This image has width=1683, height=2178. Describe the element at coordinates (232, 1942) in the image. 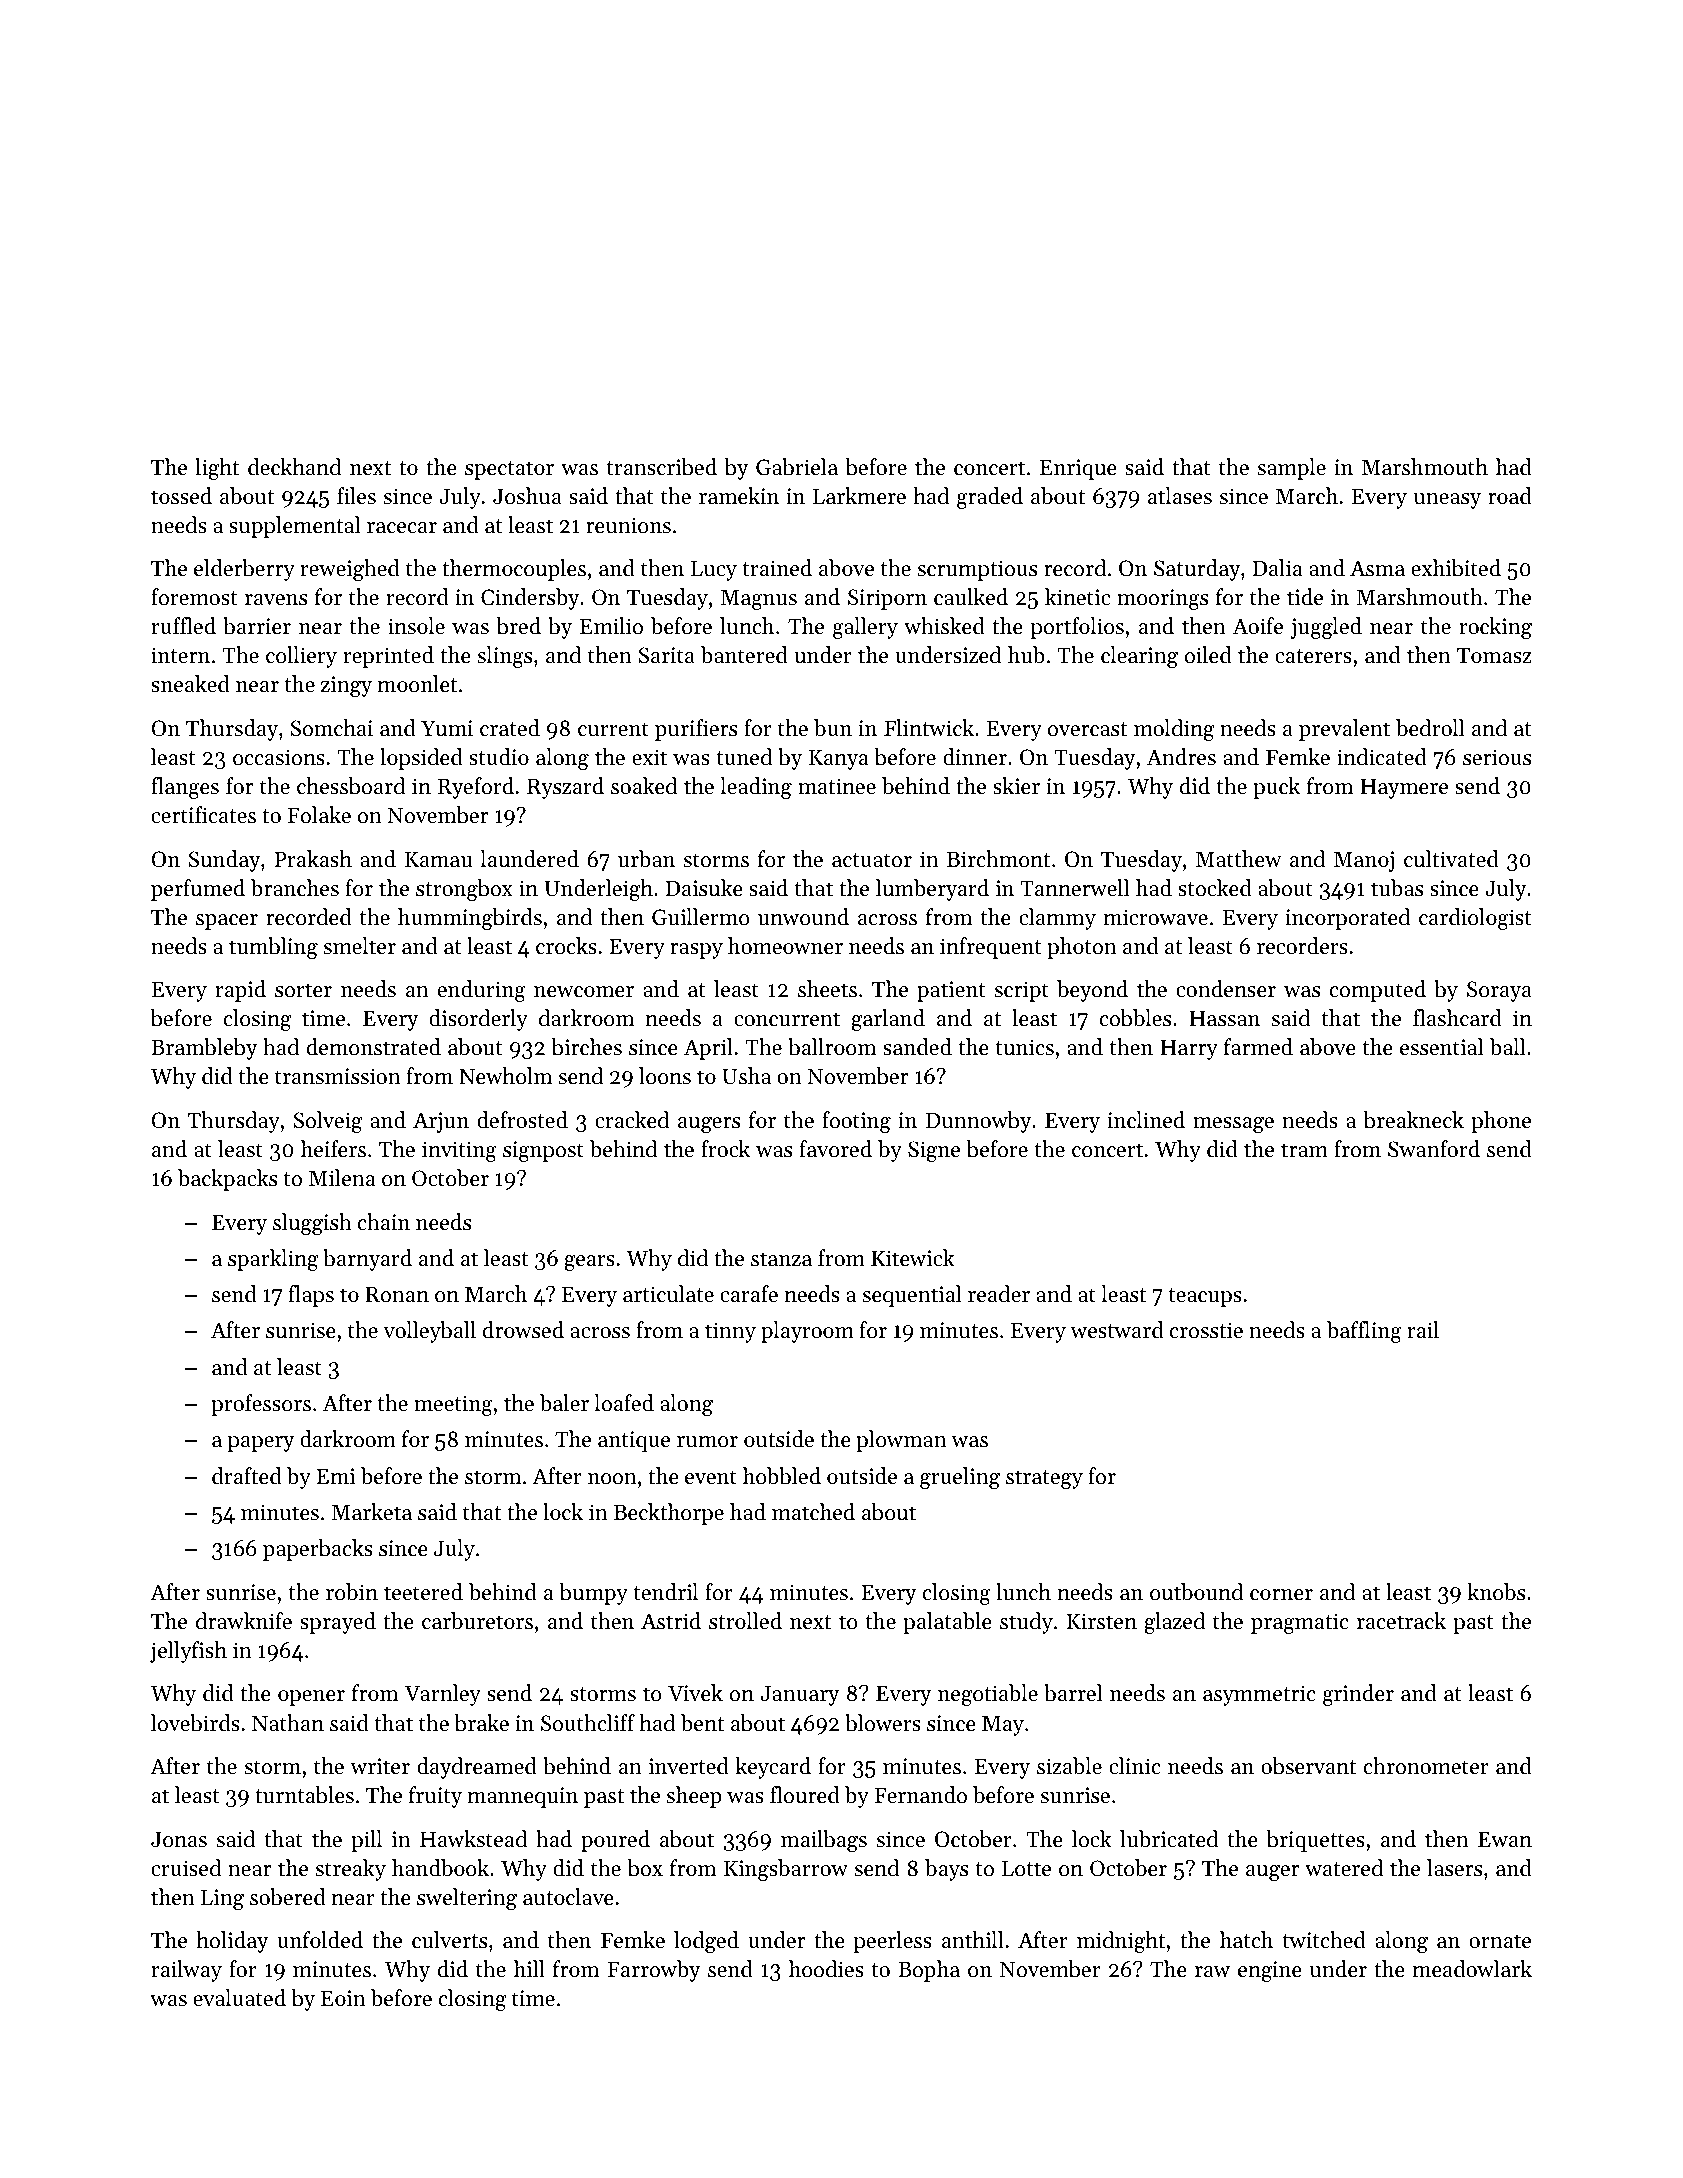

I see `holiday` at that location.
